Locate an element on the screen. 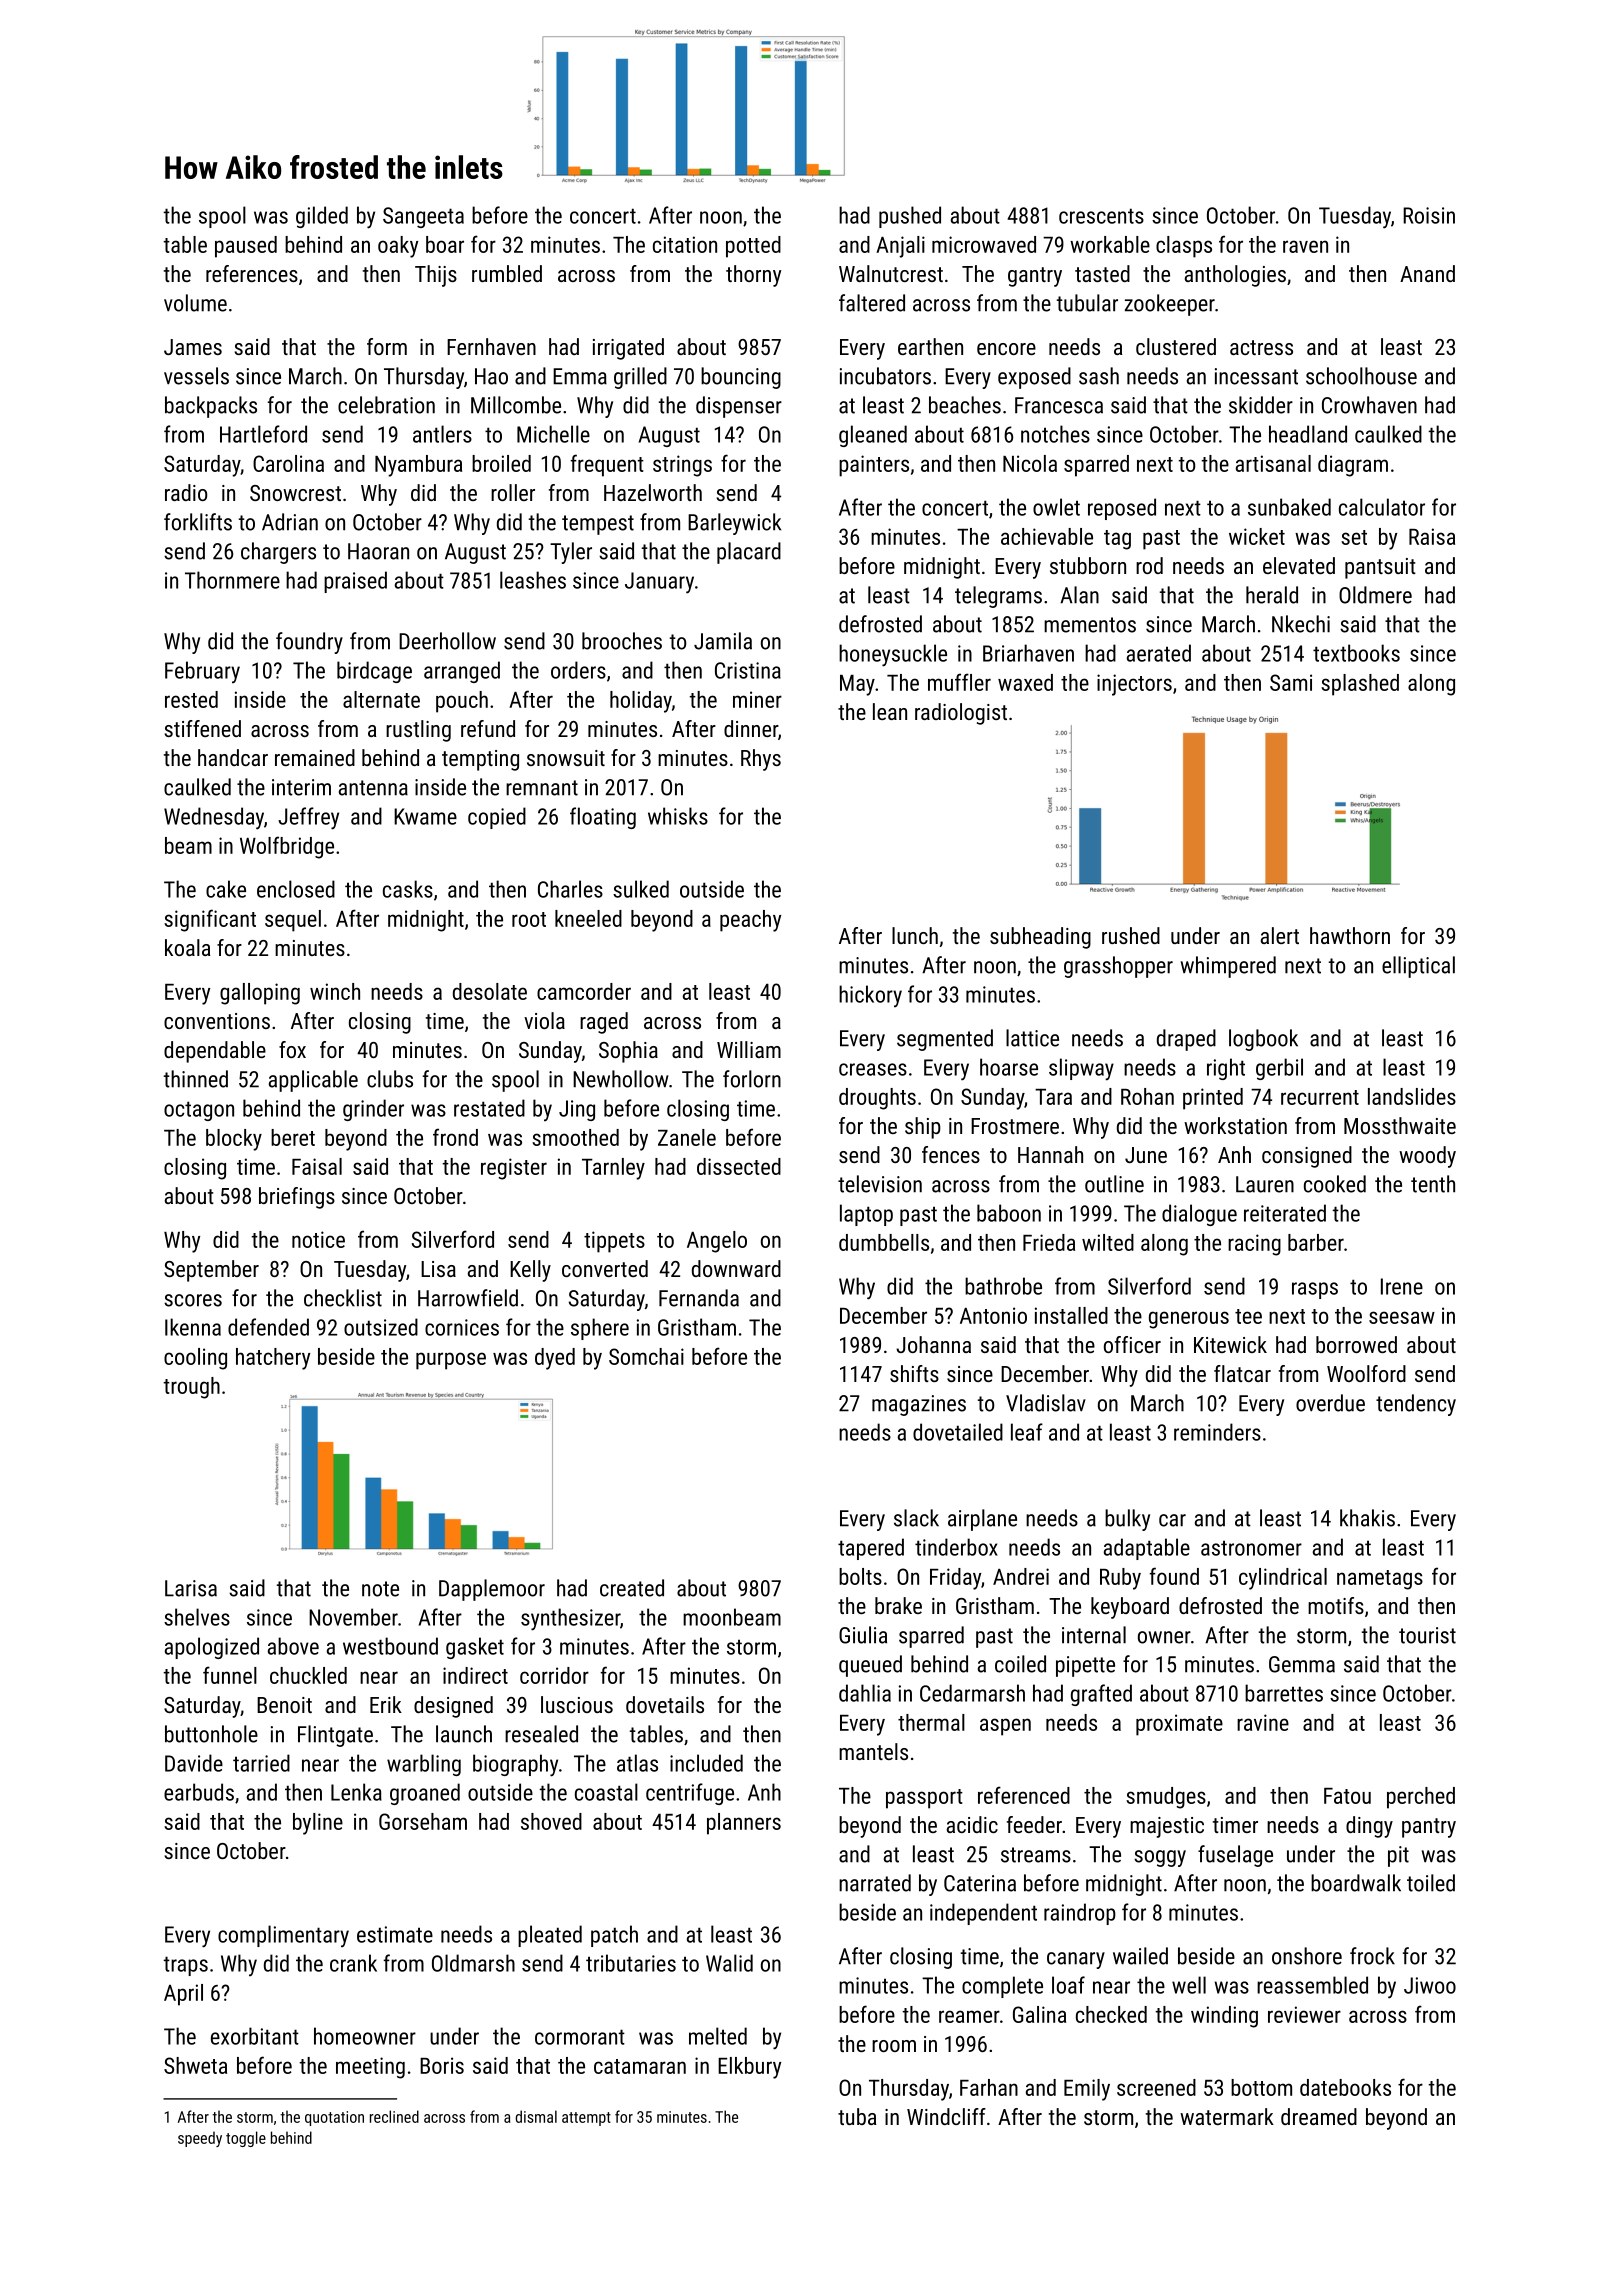 Image resolution: width=1620 pixels, height=2292 pixels. dissected is located at coordinates (739, 1166).
